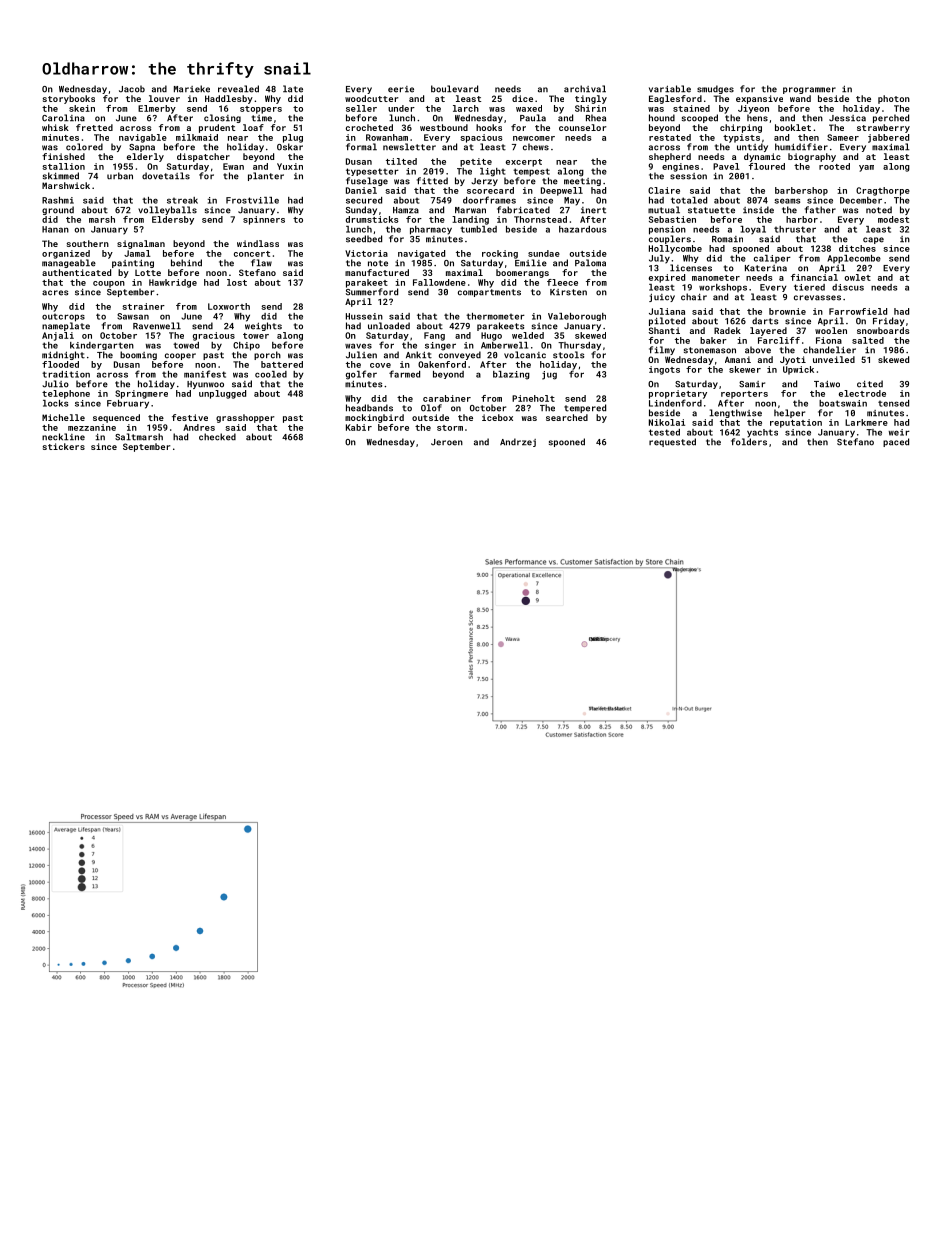 This page has width=952, height=1233. Describe the element at coordinates (434, 336) in the page. I see `Fang` at that location.
